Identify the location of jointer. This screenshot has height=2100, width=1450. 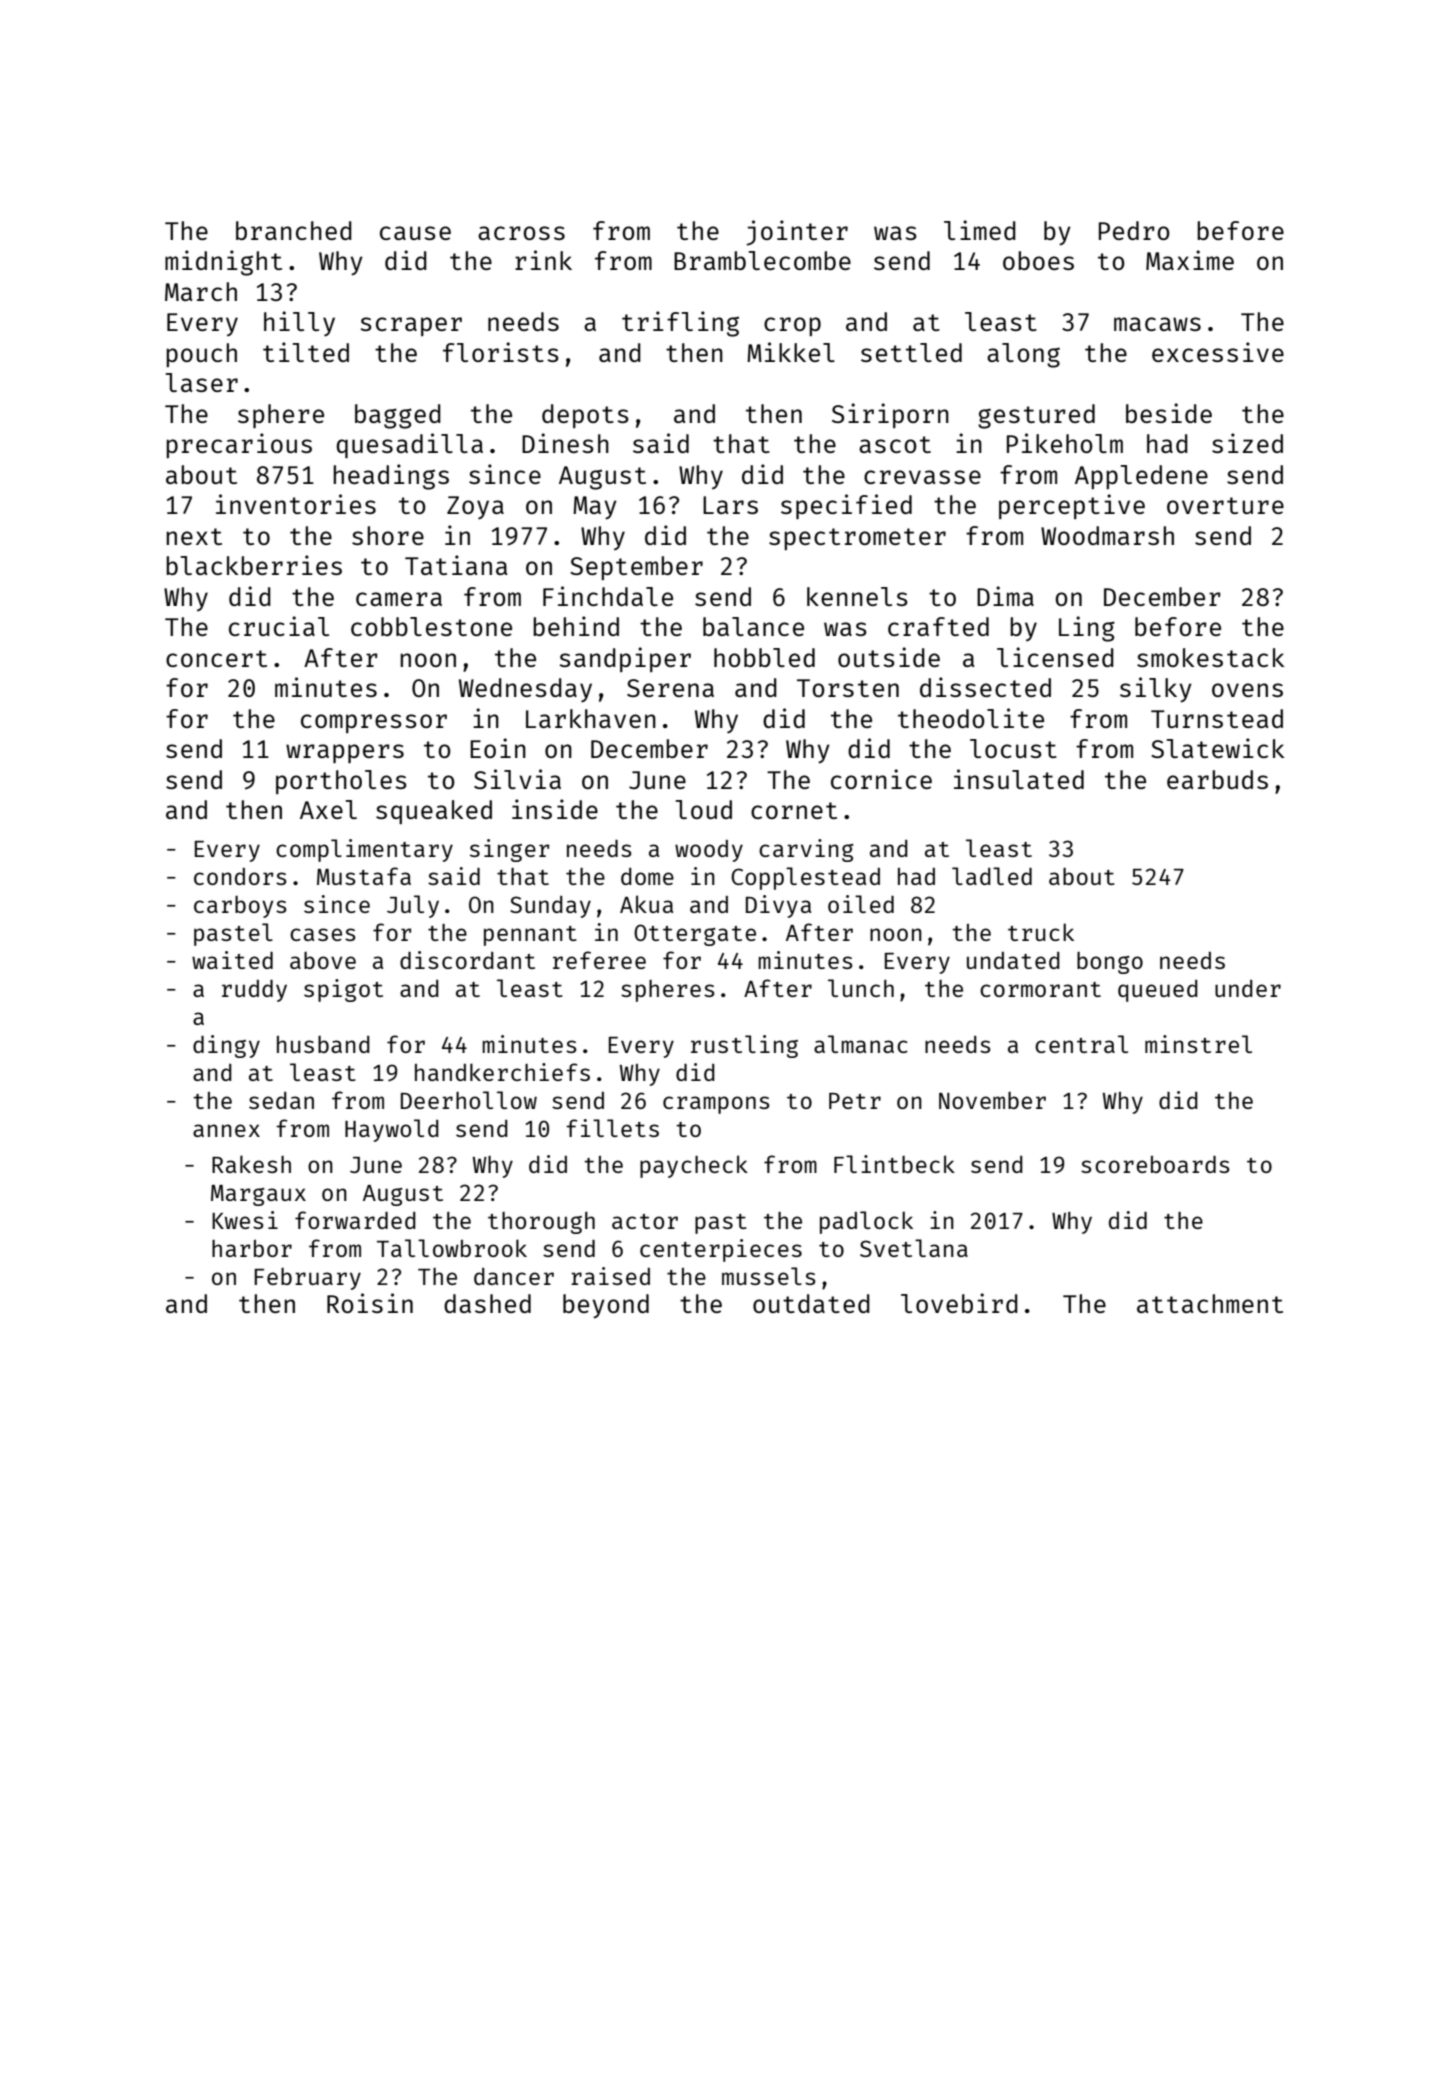
(797, 233).
